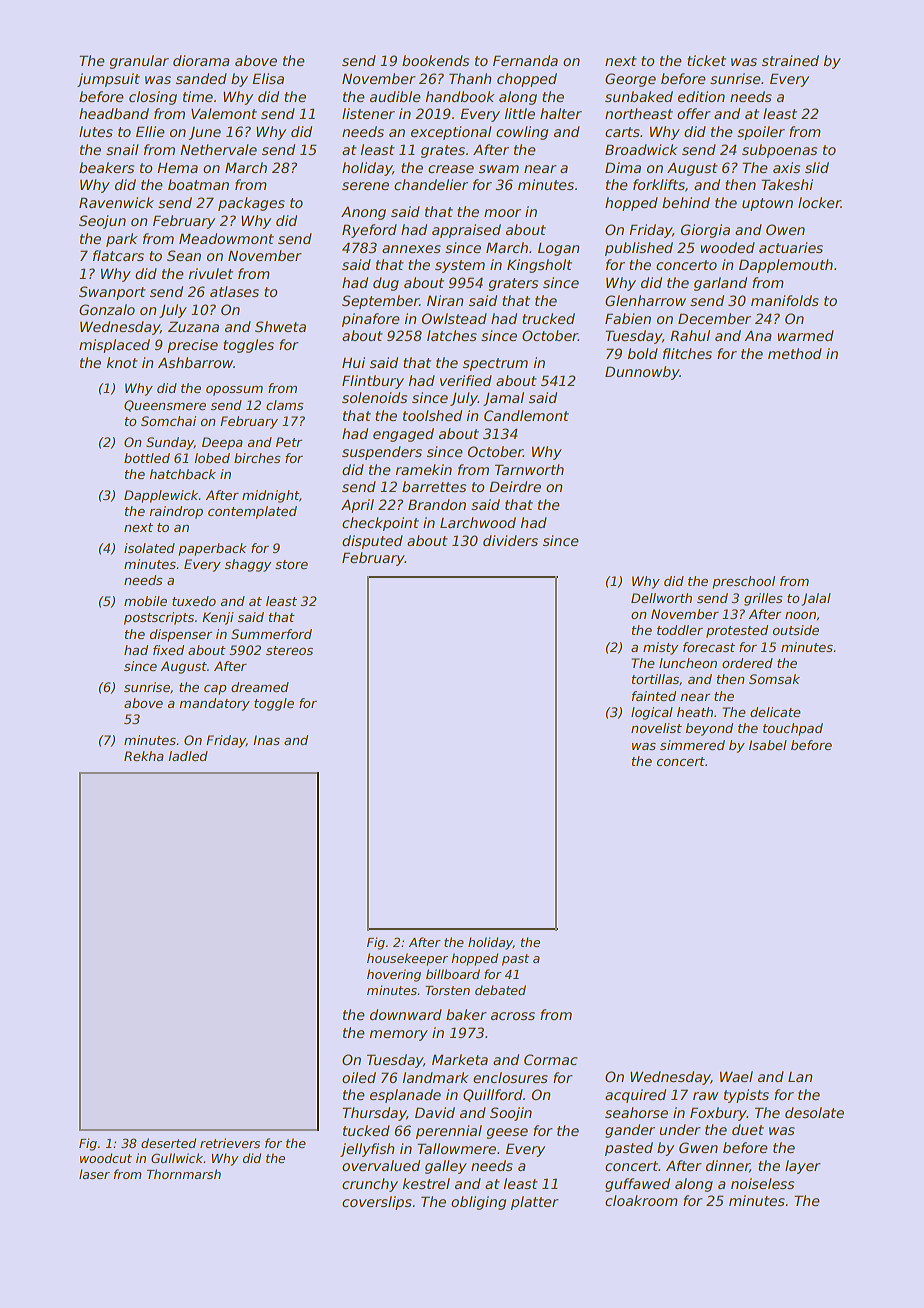  Describe the element at coordinates (761, 133) in the page. I see `spoiler` at that location.
